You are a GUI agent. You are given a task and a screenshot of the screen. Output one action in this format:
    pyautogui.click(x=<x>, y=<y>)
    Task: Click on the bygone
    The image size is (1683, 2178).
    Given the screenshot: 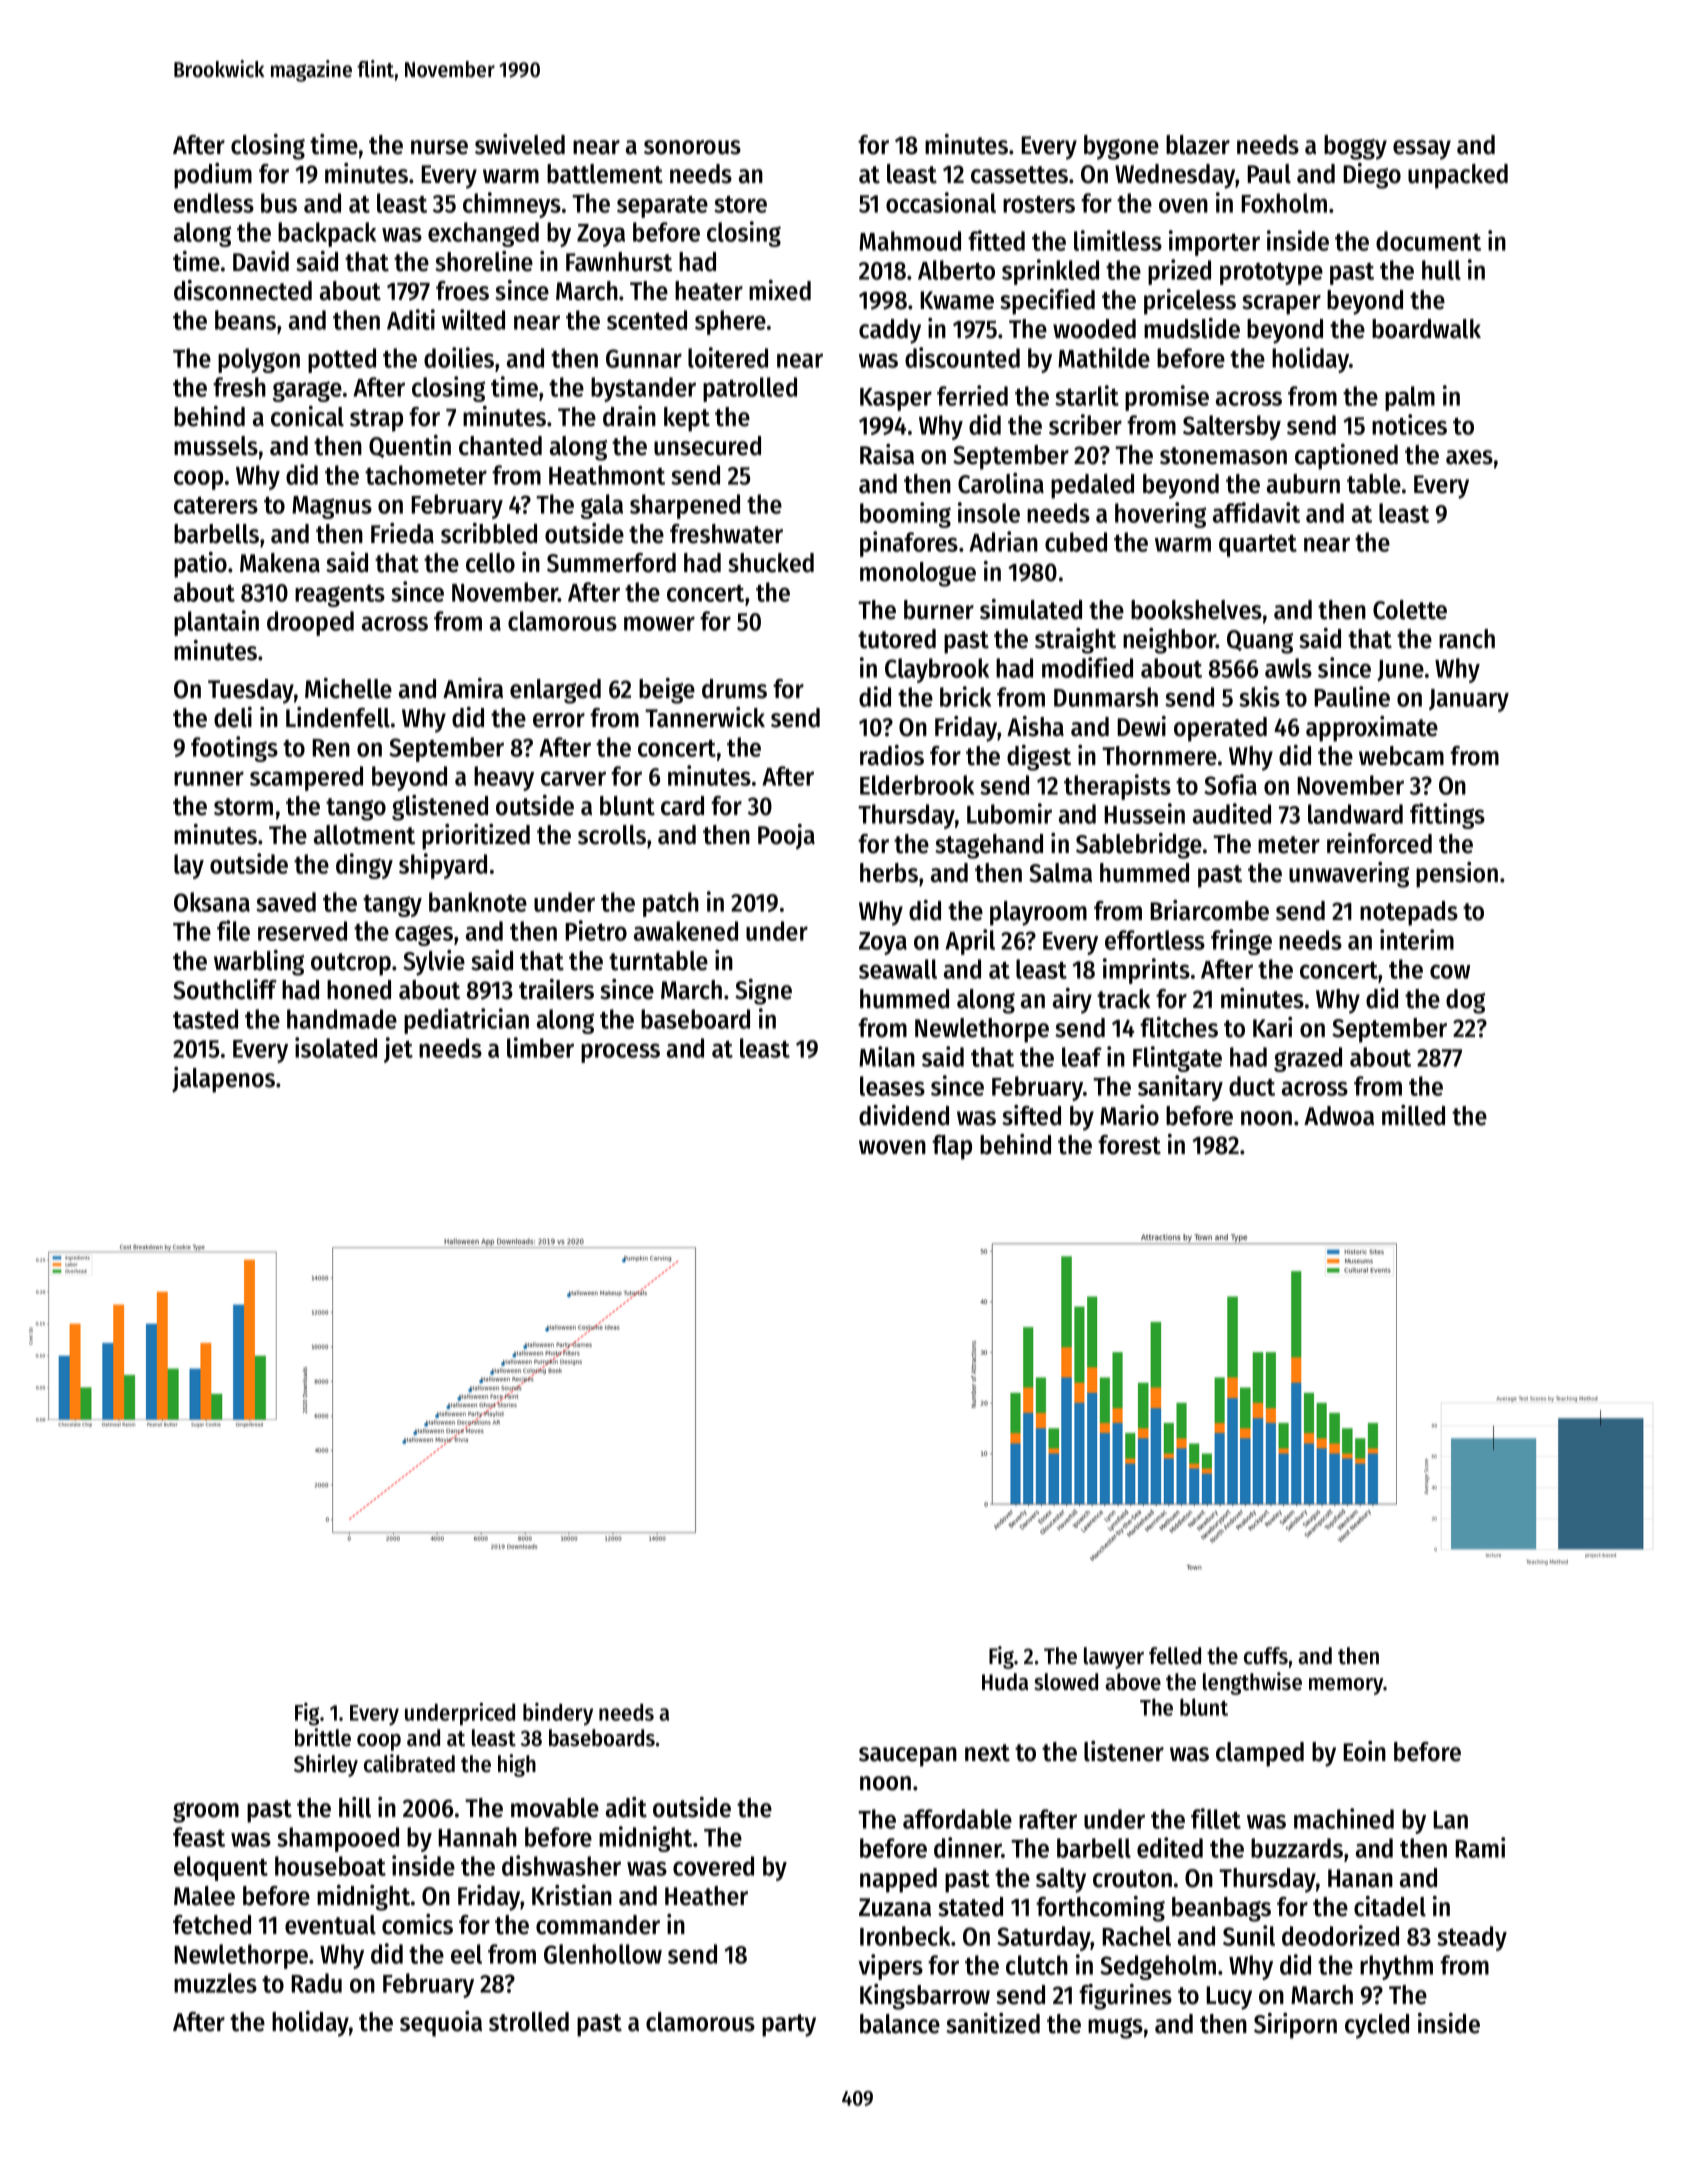 What is the action you would take?
    pyautogui.click(x=1121, y=147)
